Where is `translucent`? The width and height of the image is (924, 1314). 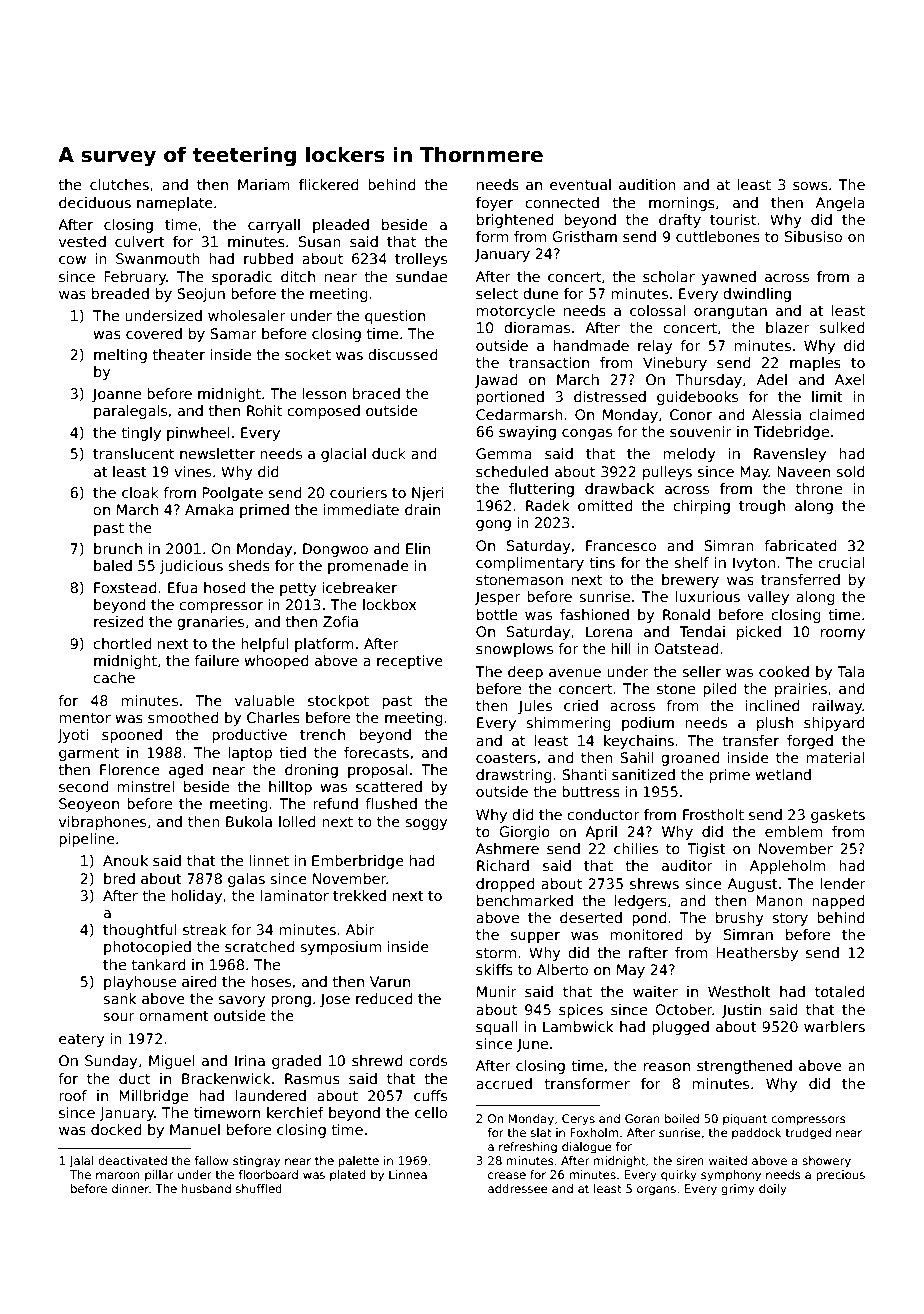 translucent is located at coordinates (133, 453).
